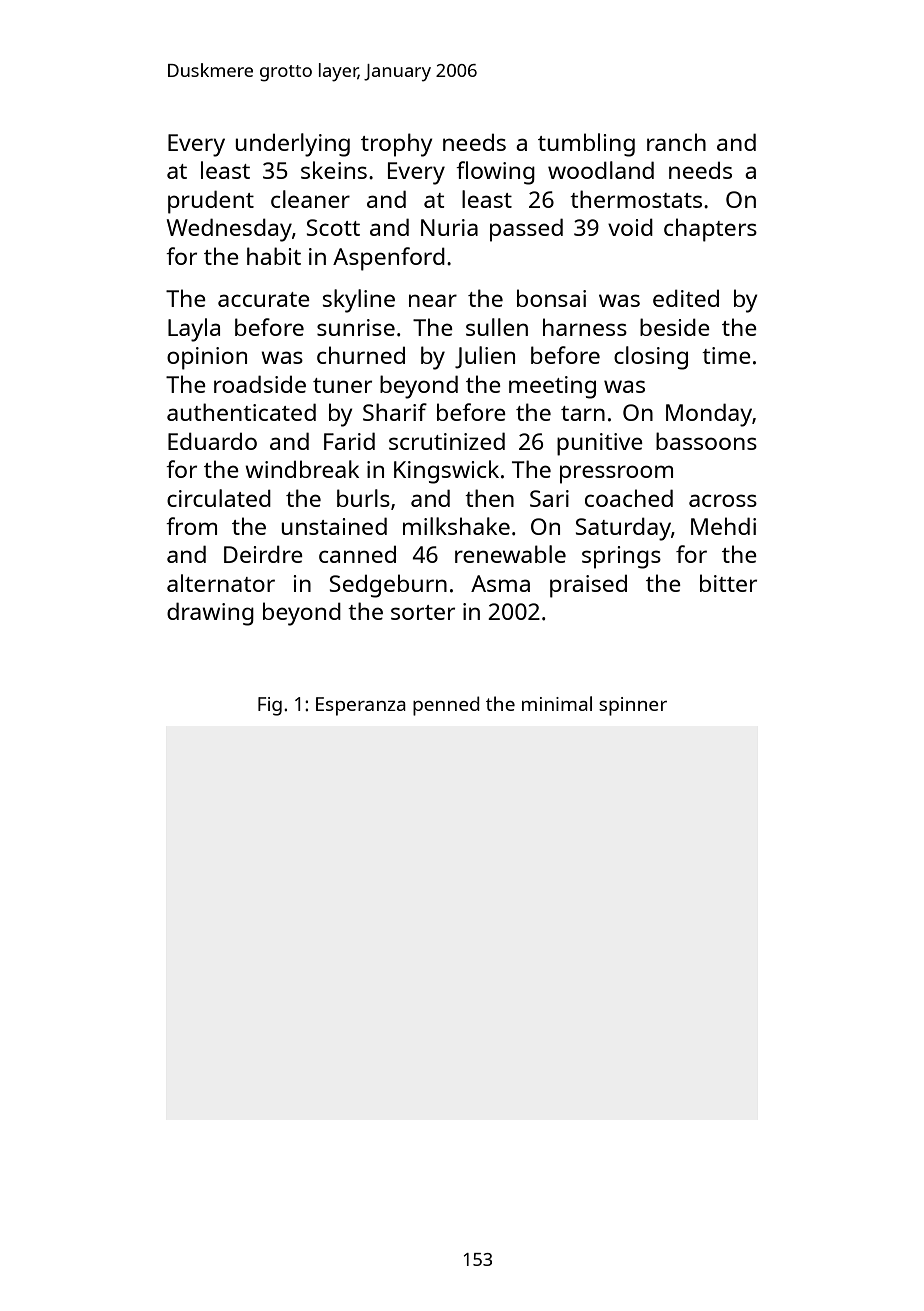 This document has height=1311, width=924. What do you see at coordinates (270, 706) in the document?
I see `Fig` at bounding box center [270, 706].
